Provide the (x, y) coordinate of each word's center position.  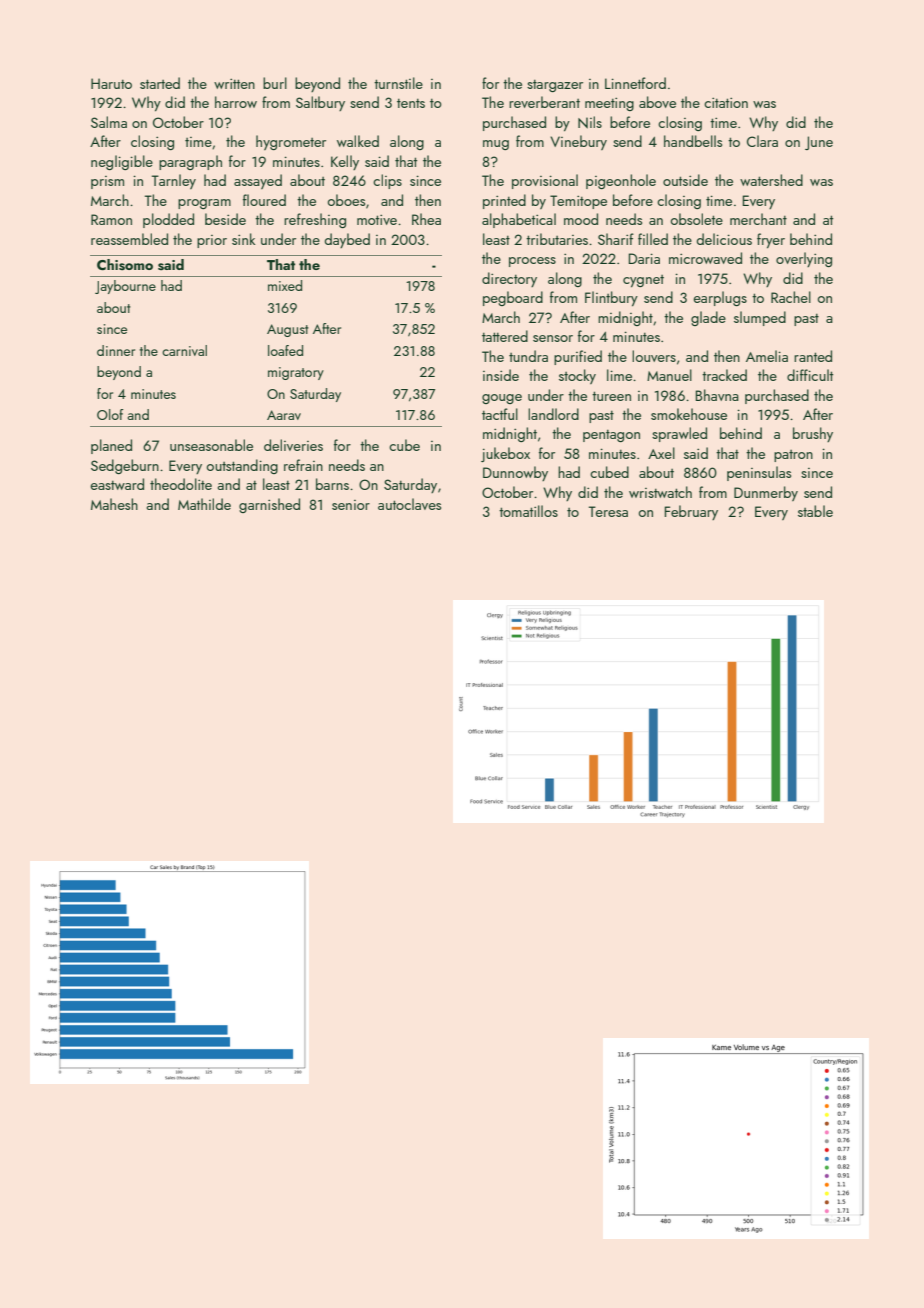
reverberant (544, 102)
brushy (813, 434)
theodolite (181, 484)
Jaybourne (125, 287)
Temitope (578, 202)
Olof (110, 414)
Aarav (284, 415)
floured (264, 200)
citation (726, 103)
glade (708, 318)
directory (509, 279)
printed (504, 201)
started (160, 83)
